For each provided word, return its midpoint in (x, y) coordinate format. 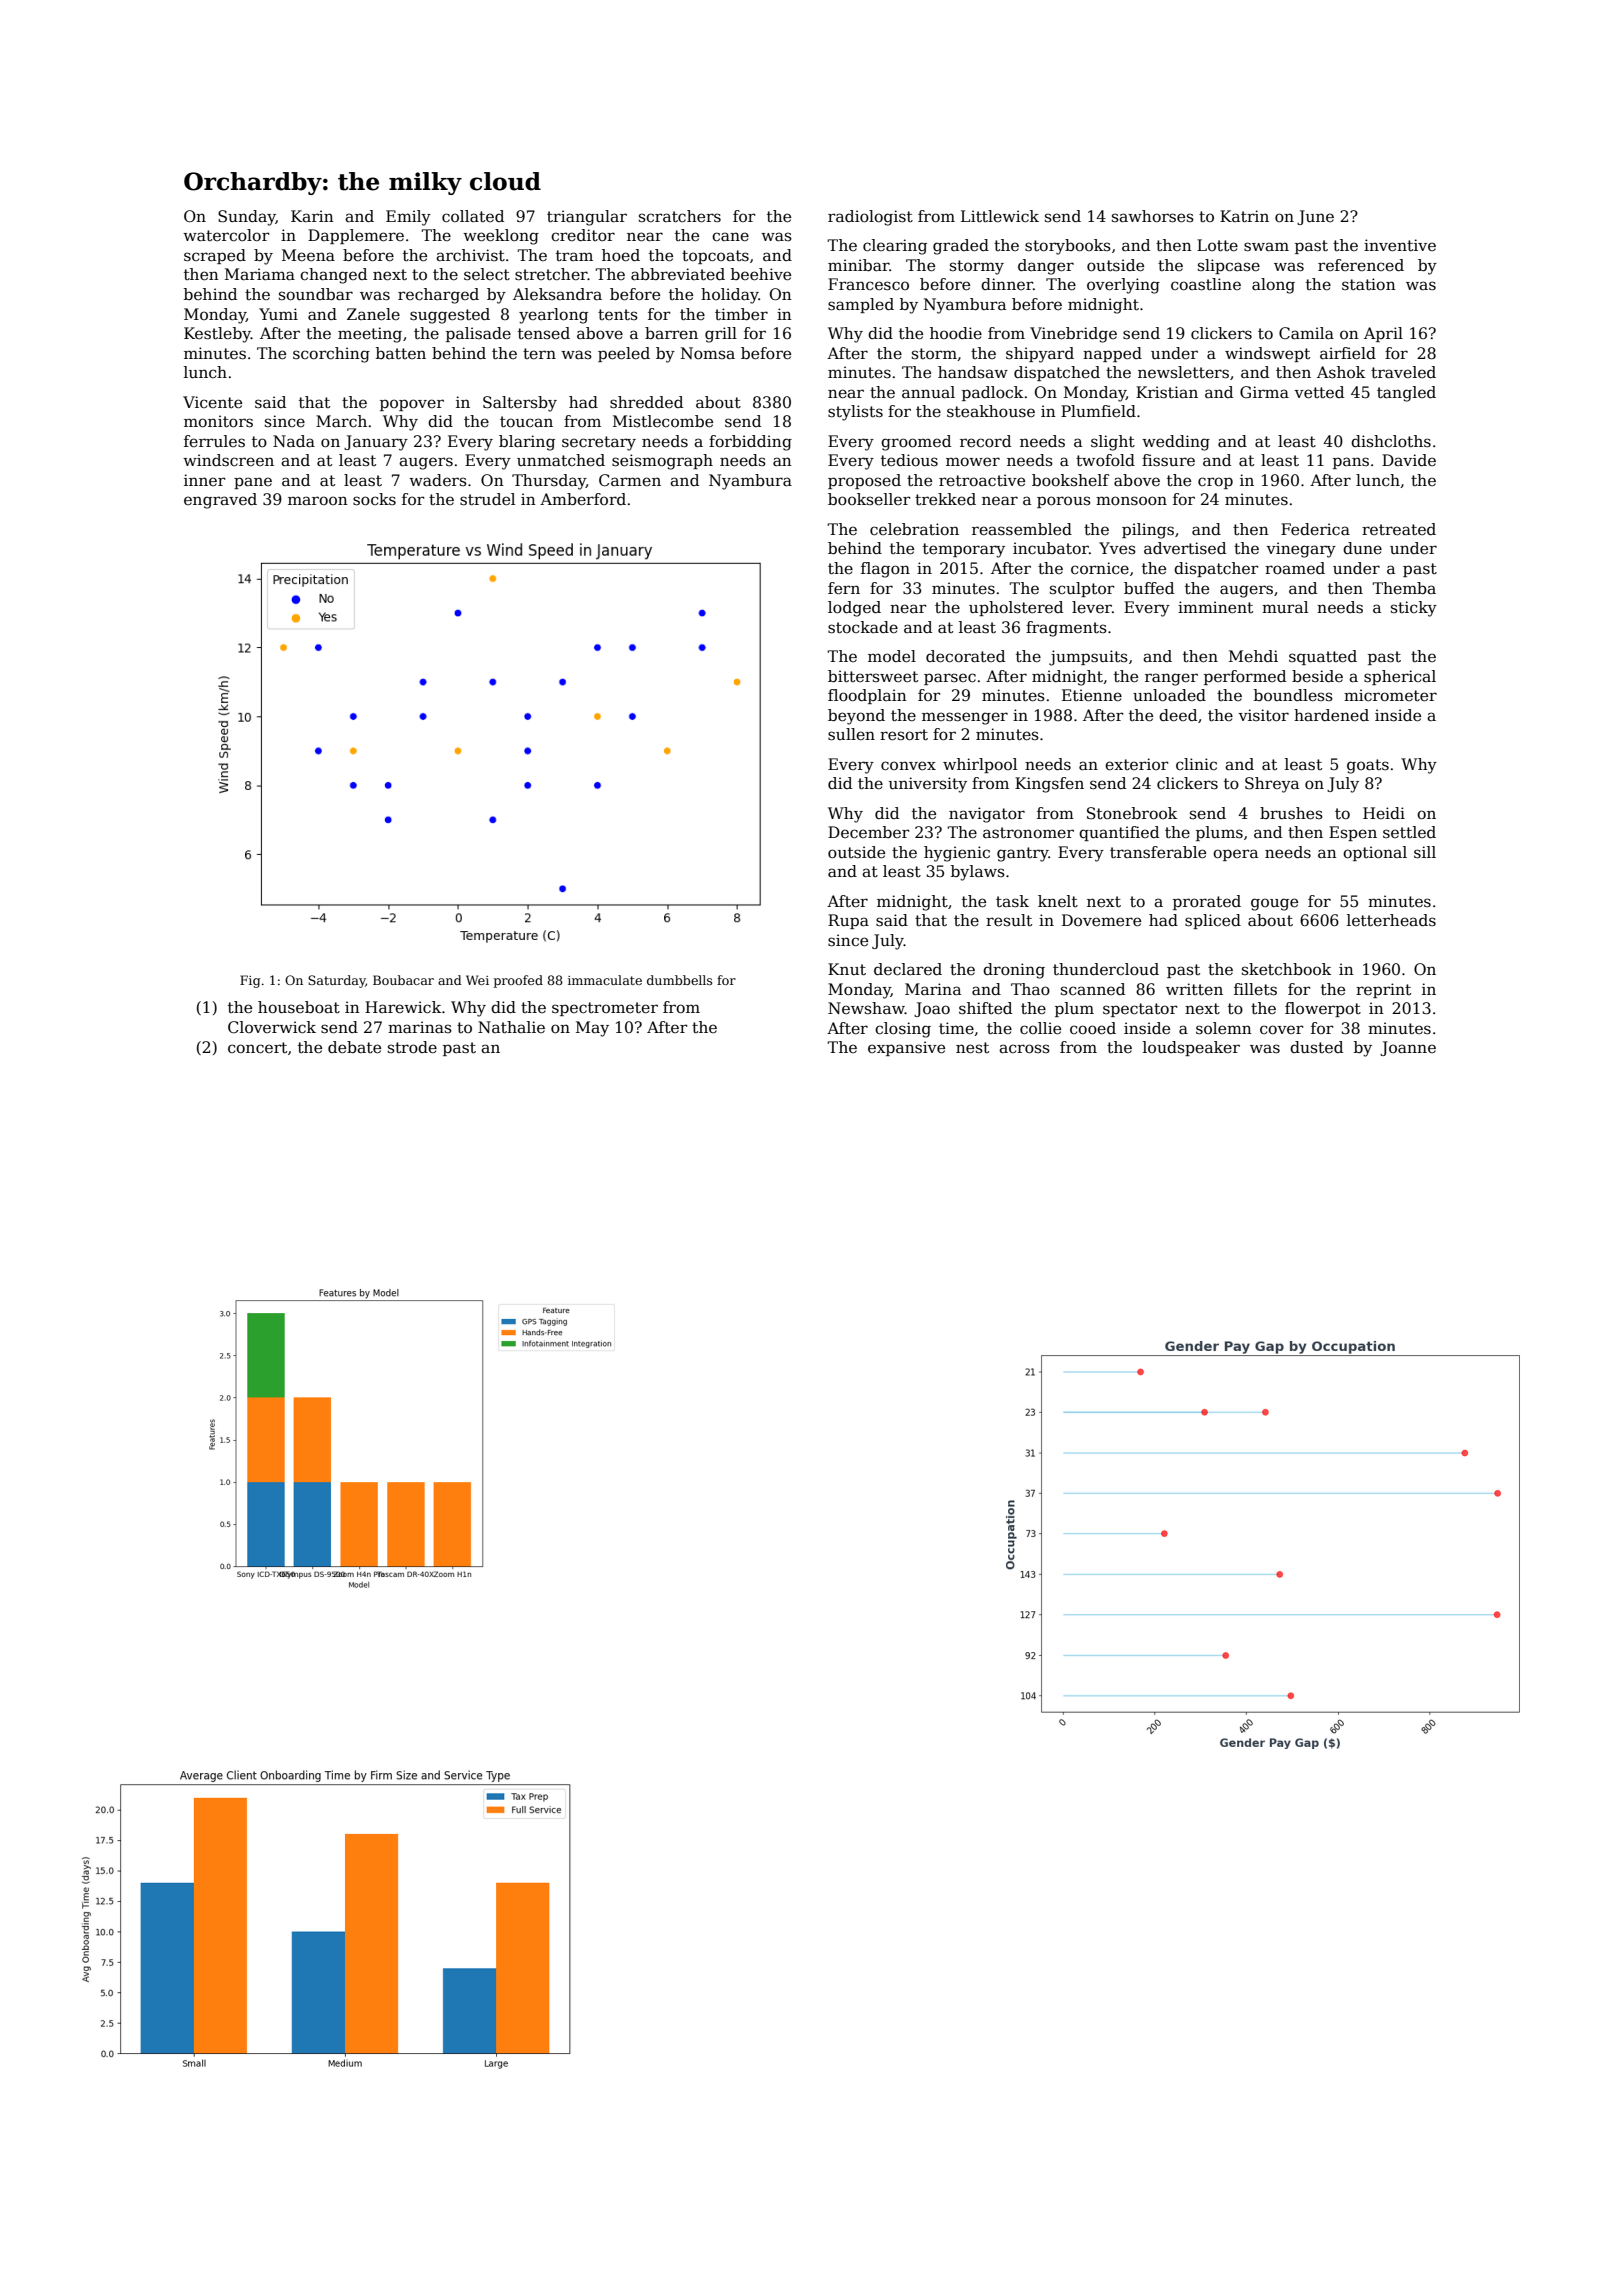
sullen (851, 734)
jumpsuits (1088, 658)
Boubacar (403, 980)
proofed (518, 981)
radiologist (870, 218)
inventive (1400, 245)
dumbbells (679, 980)
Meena (308, 255)
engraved (220, 501)
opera (1235, 855)
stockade (863, 627)
